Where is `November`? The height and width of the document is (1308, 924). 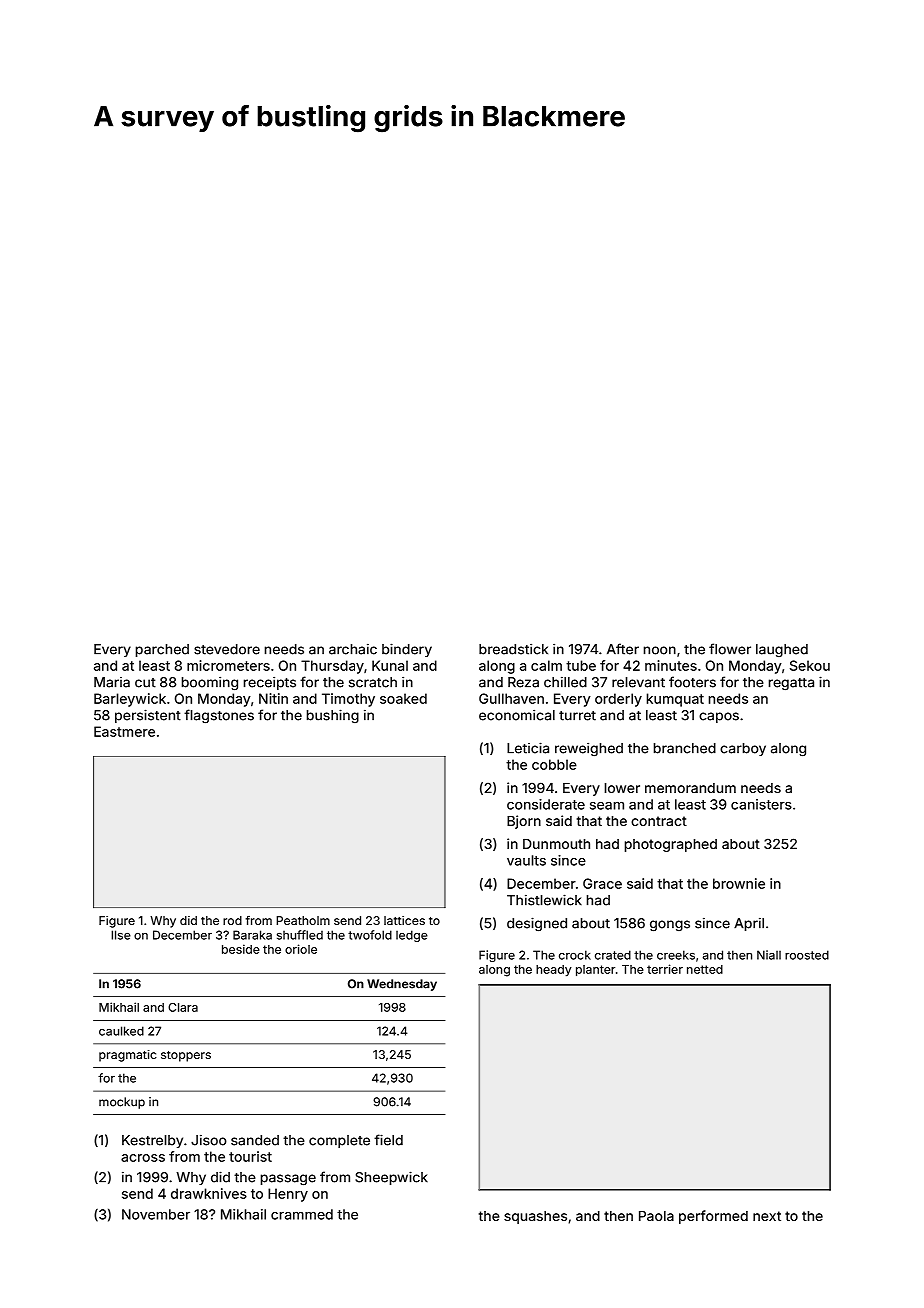
November is located at coordinates (156, 1214).
